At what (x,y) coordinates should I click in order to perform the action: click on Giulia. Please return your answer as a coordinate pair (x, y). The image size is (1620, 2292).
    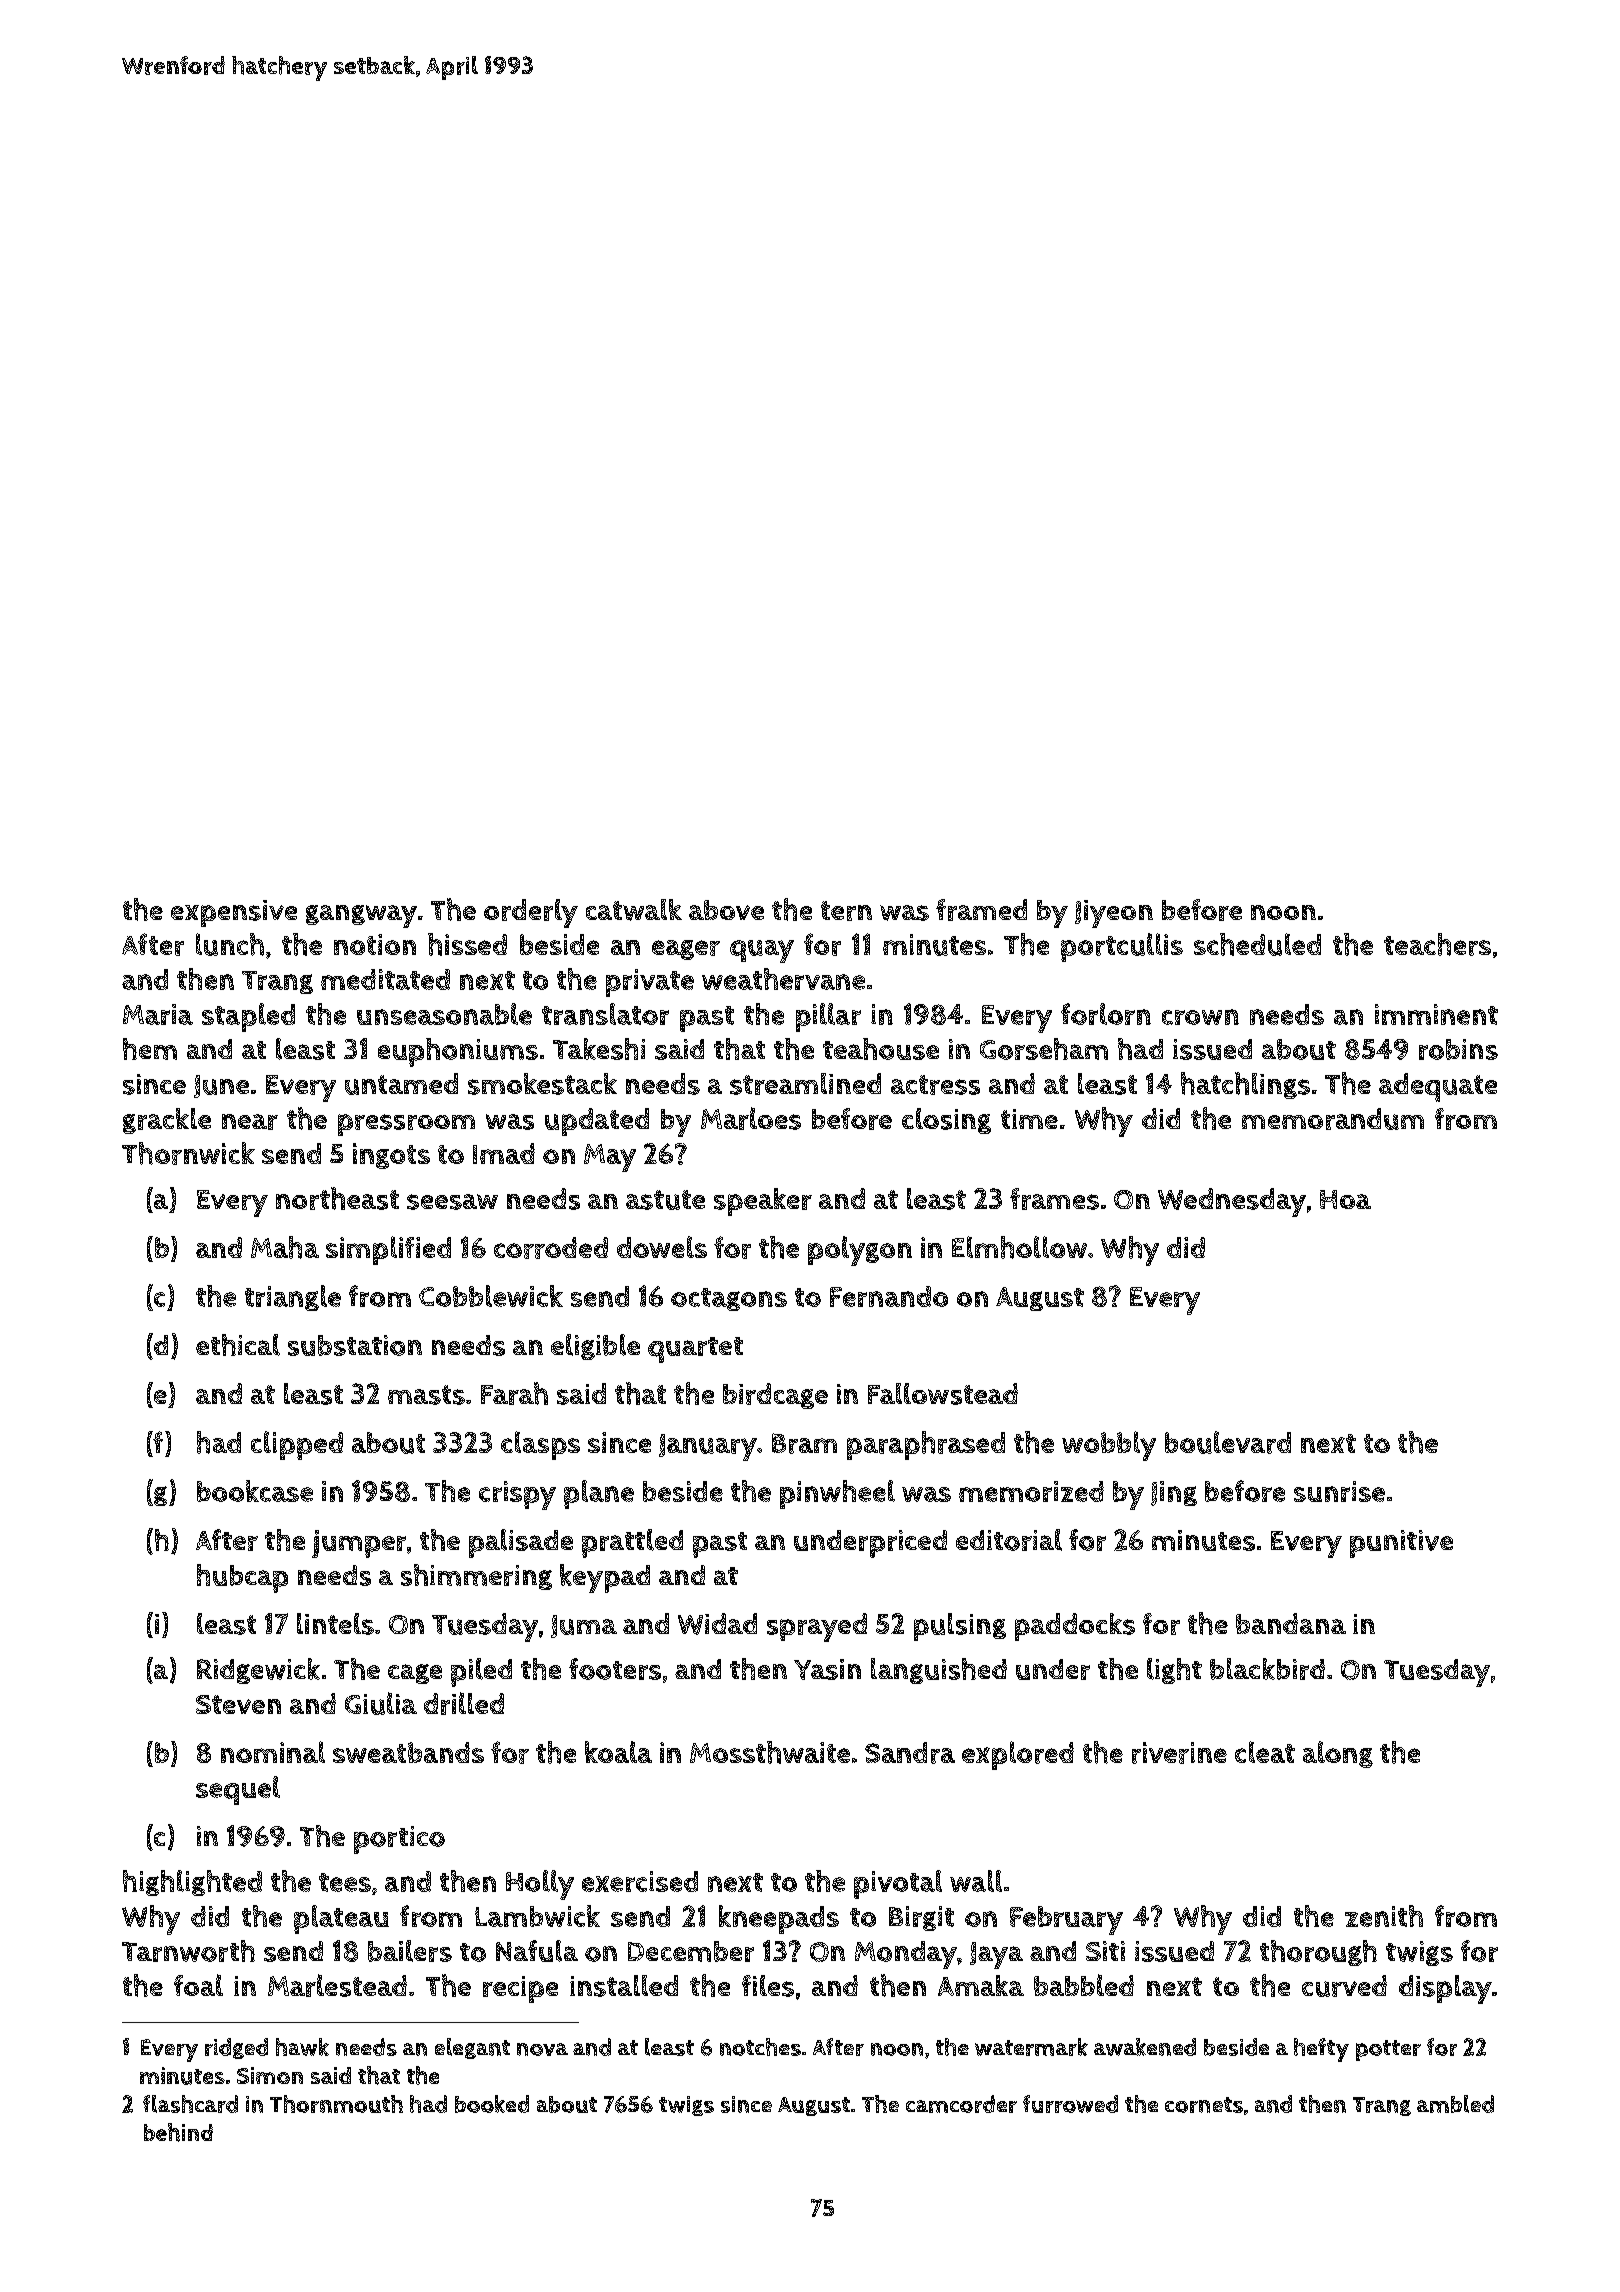
    Looking at the image, I should click on (381, 1703).
